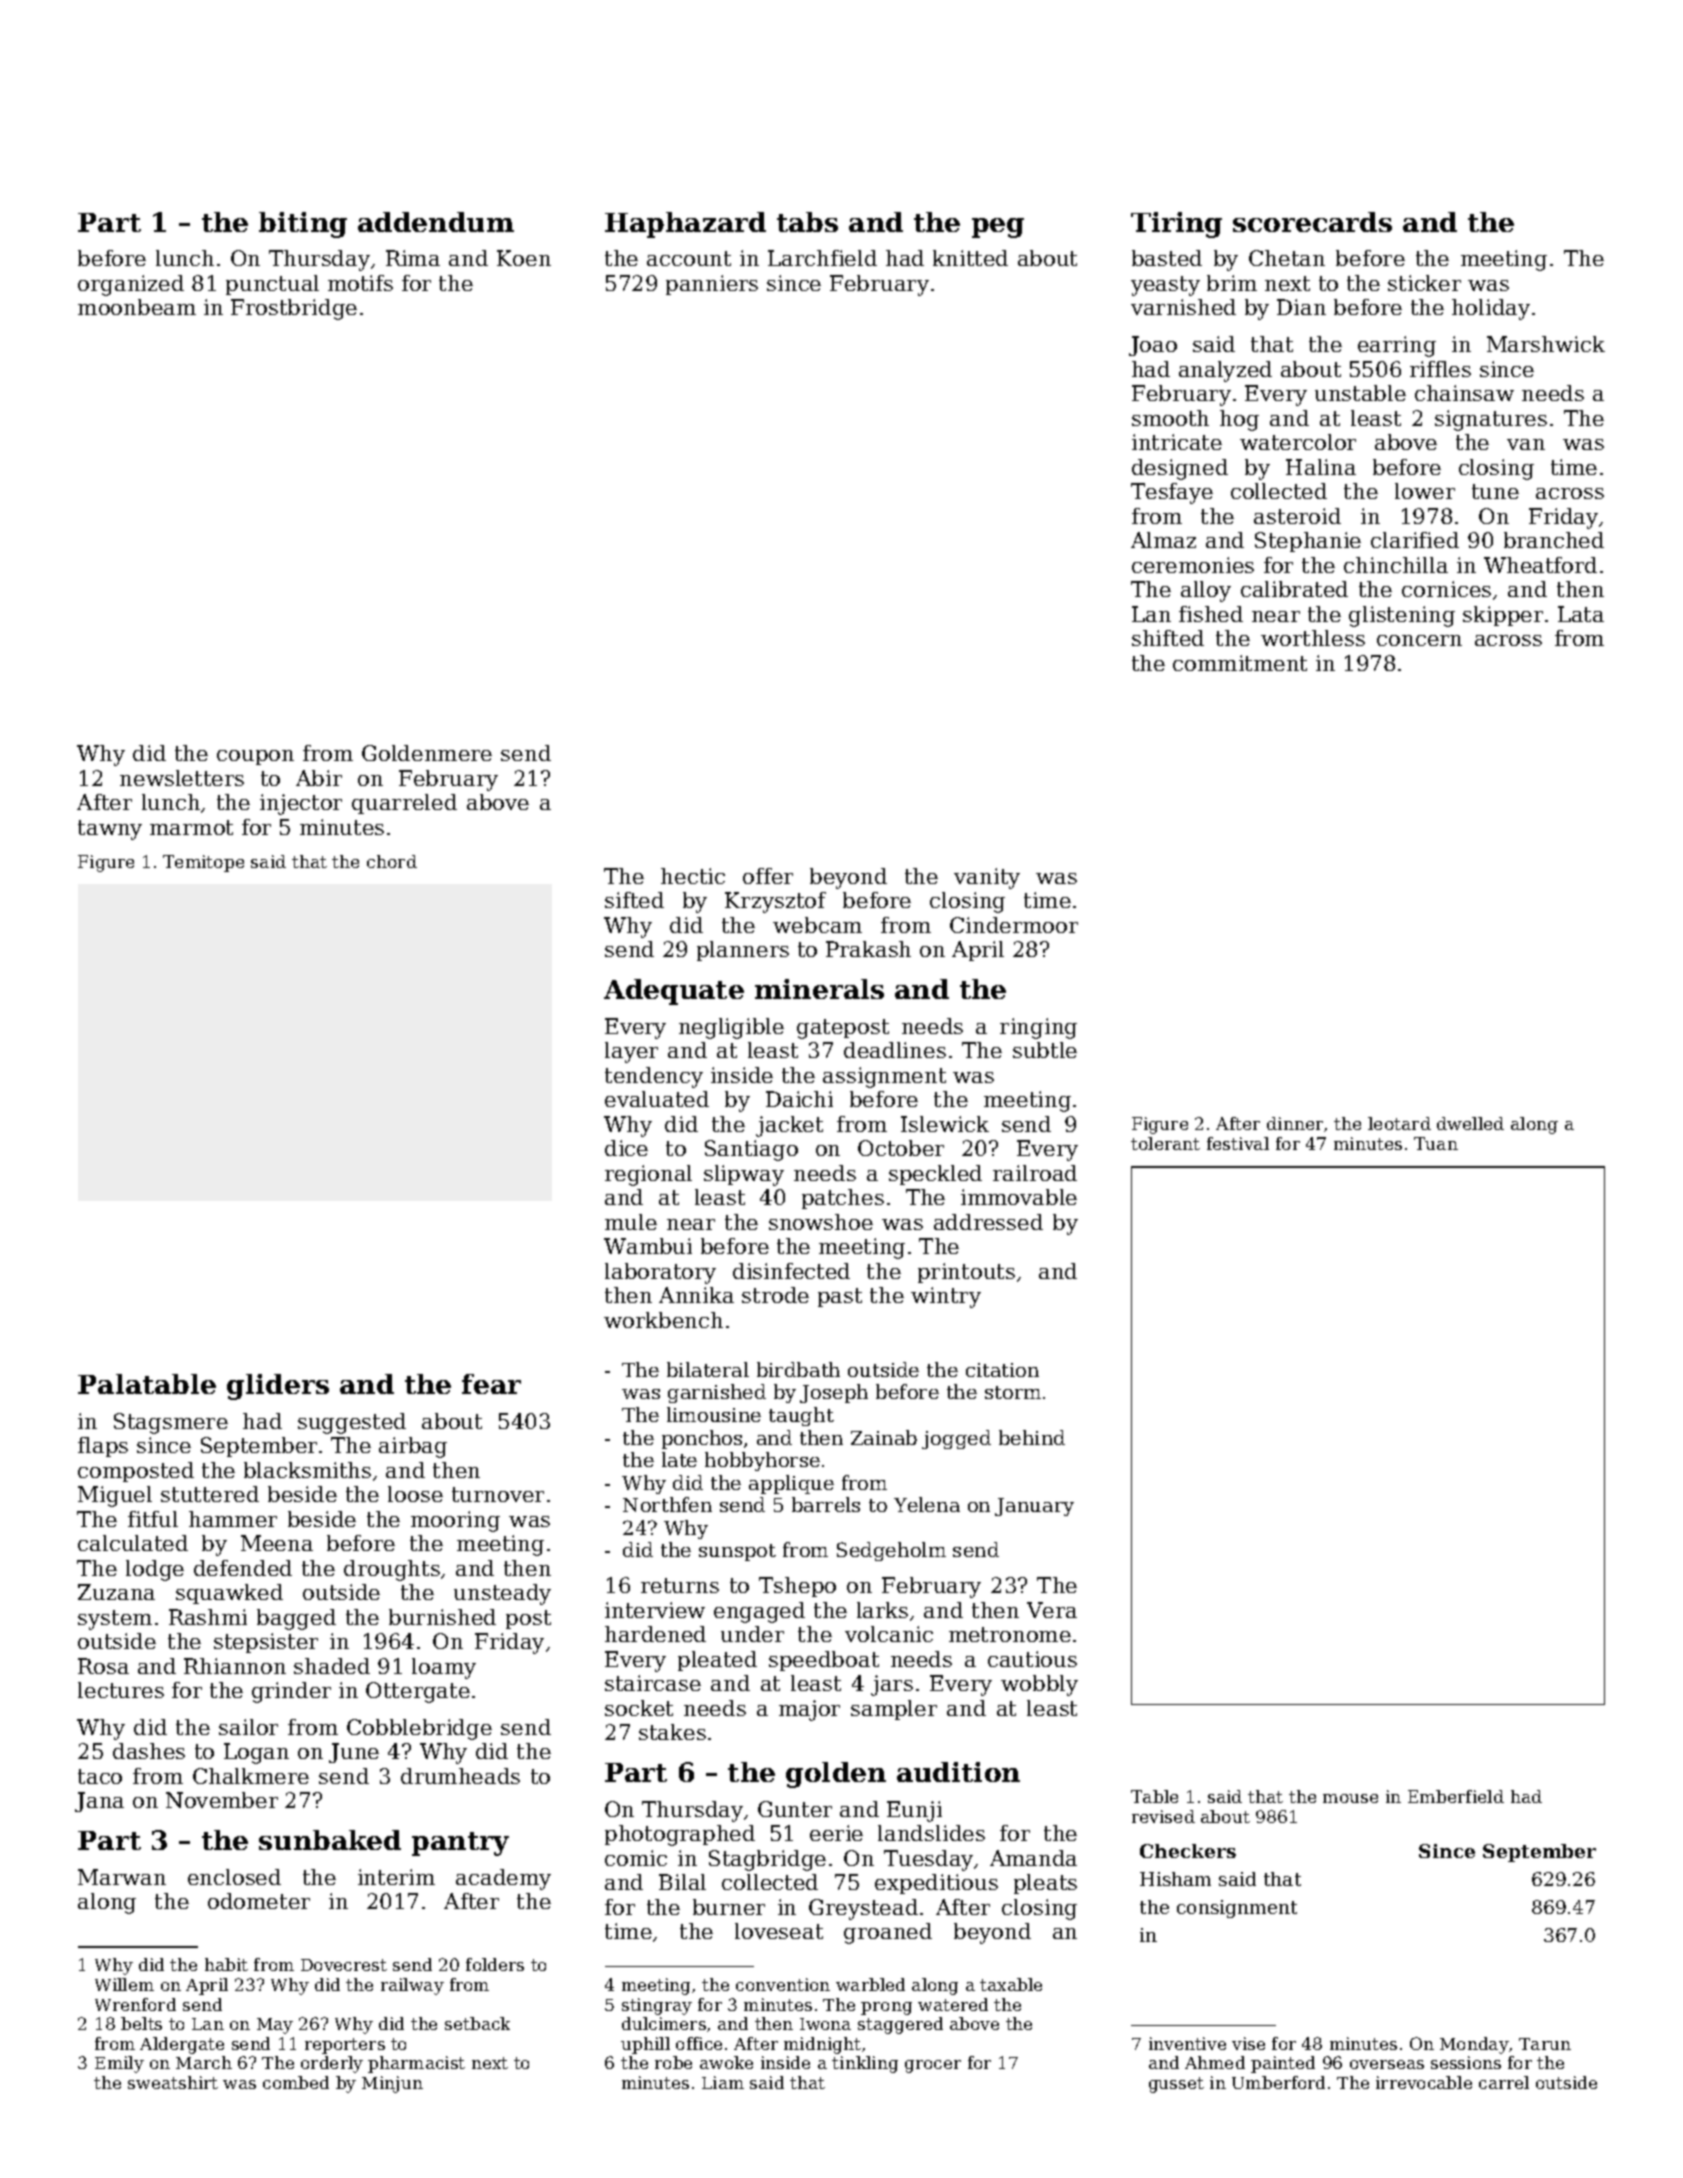 The width and height of the page is (1683, 2178). Describe the element at coordinates (672, 1732) in the page. I see `stakes` at that location.
